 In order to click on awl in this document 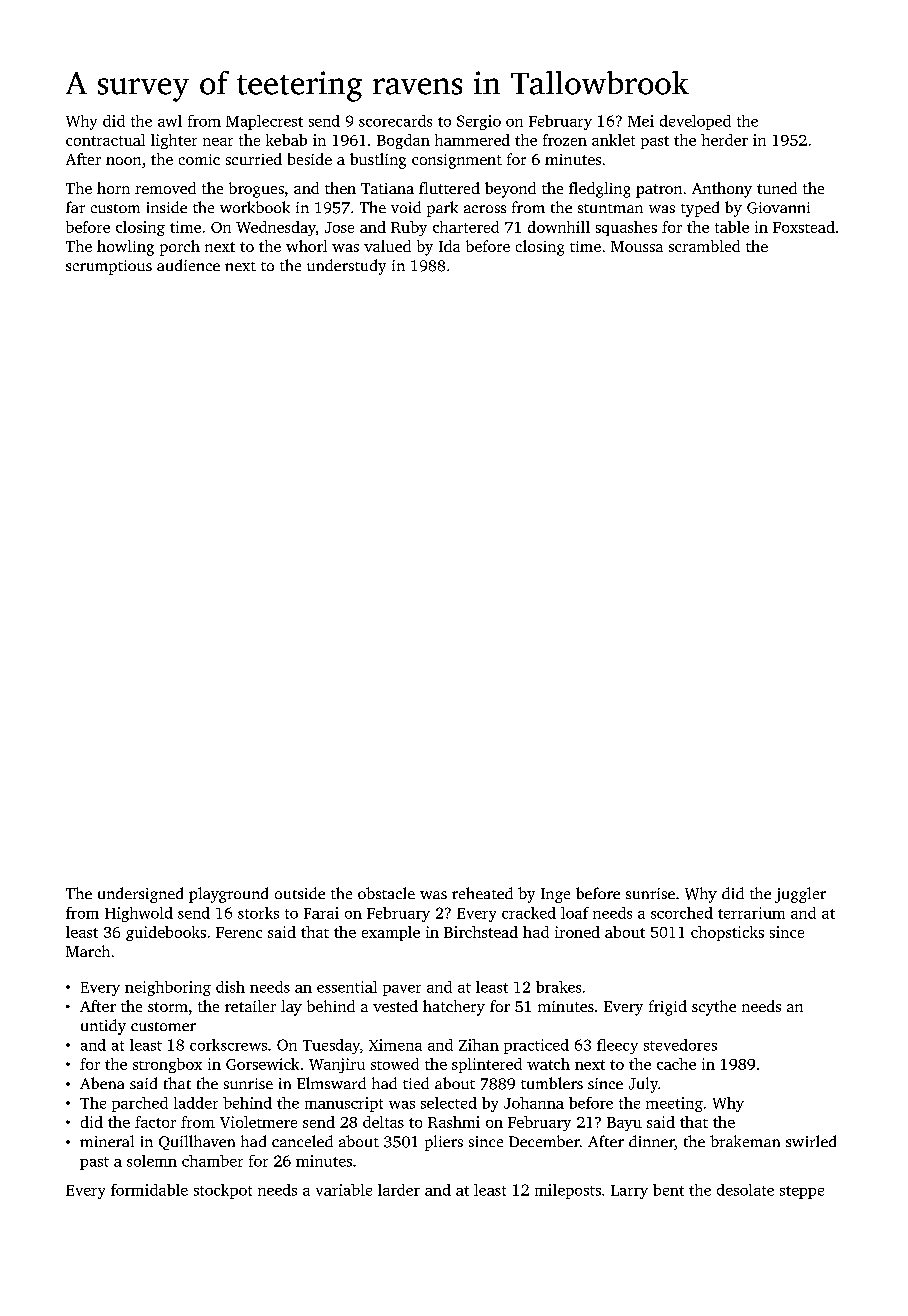, I will do `click(170, 121)`.
